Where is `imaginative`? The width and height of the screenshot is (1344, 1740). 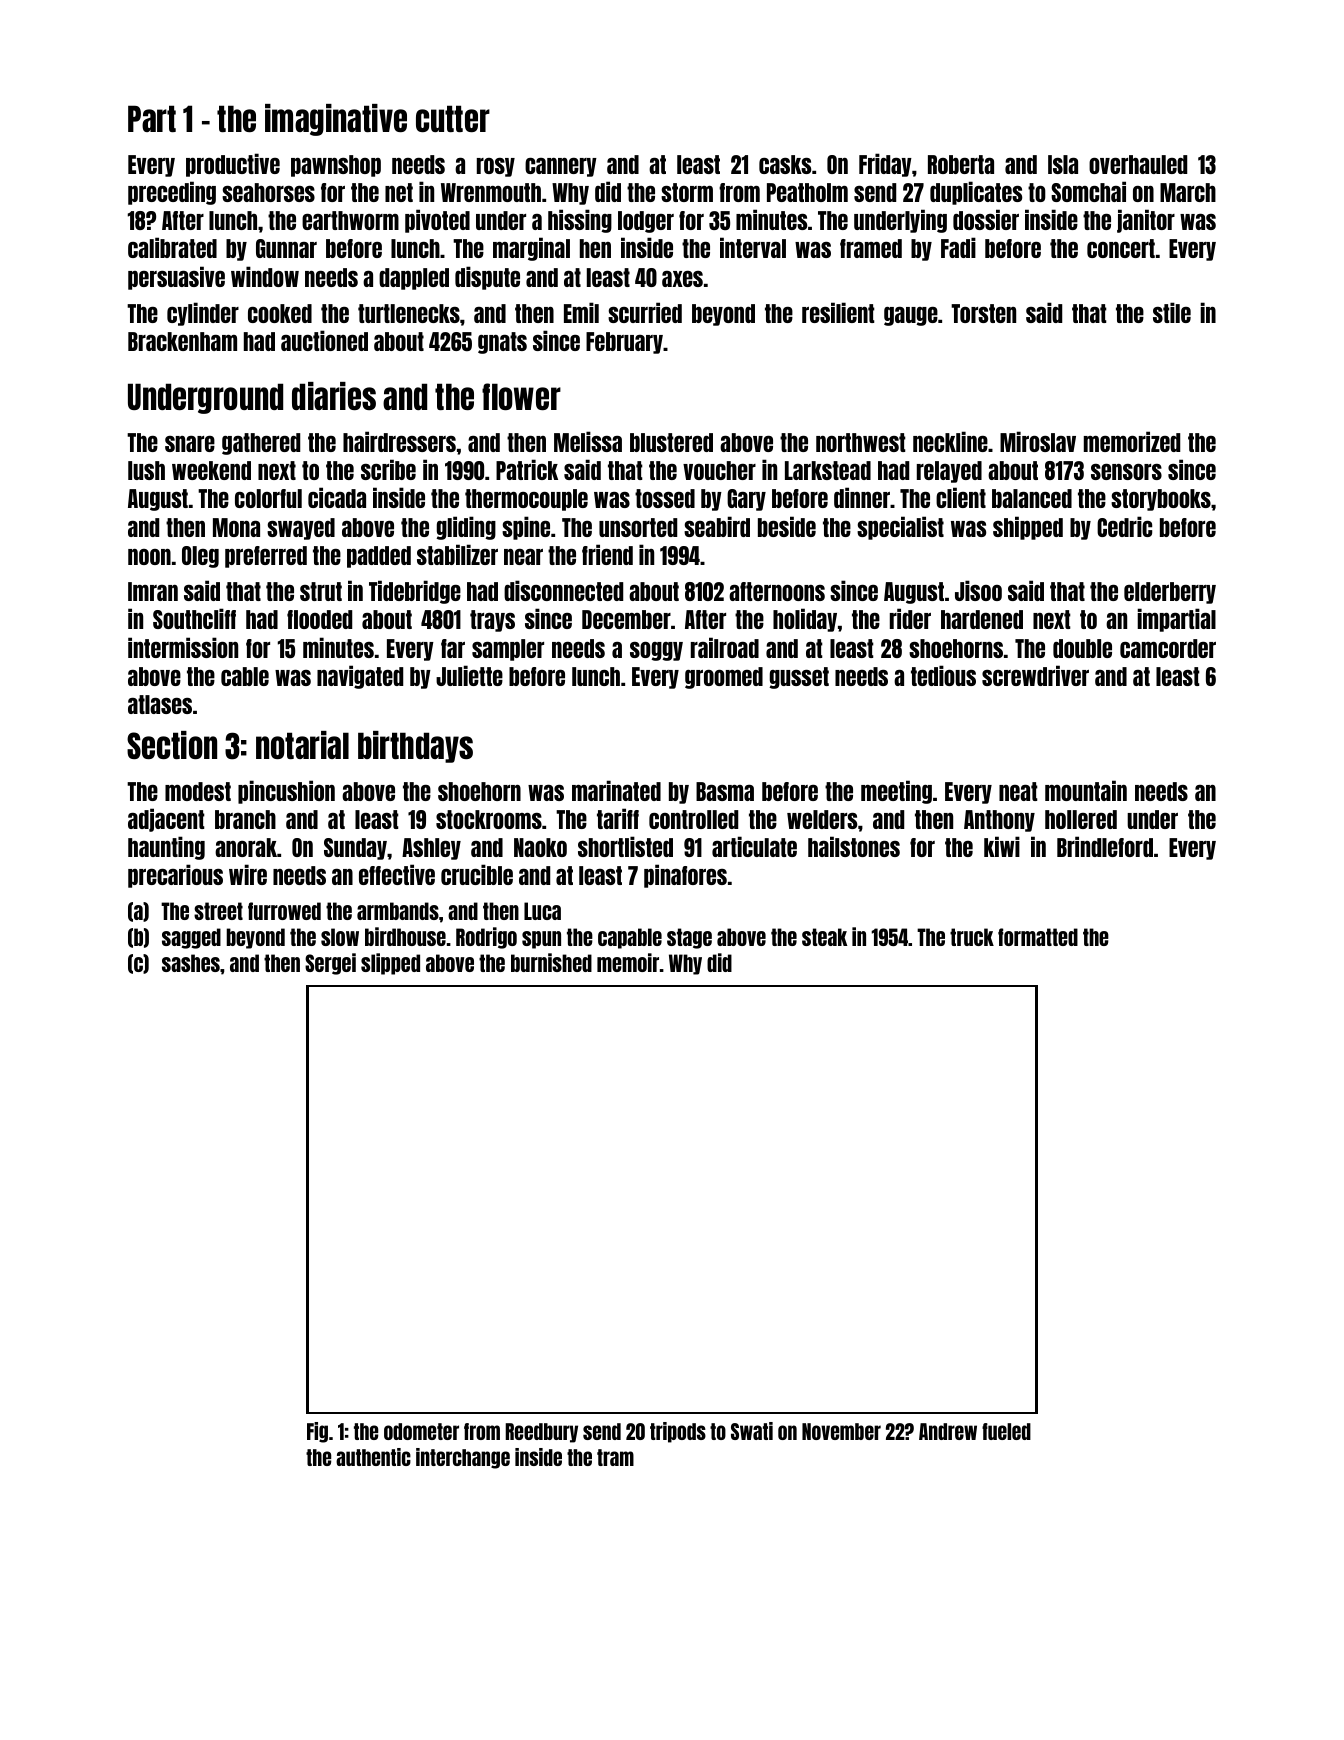
imaginative is located at coordinates (336, 120).
